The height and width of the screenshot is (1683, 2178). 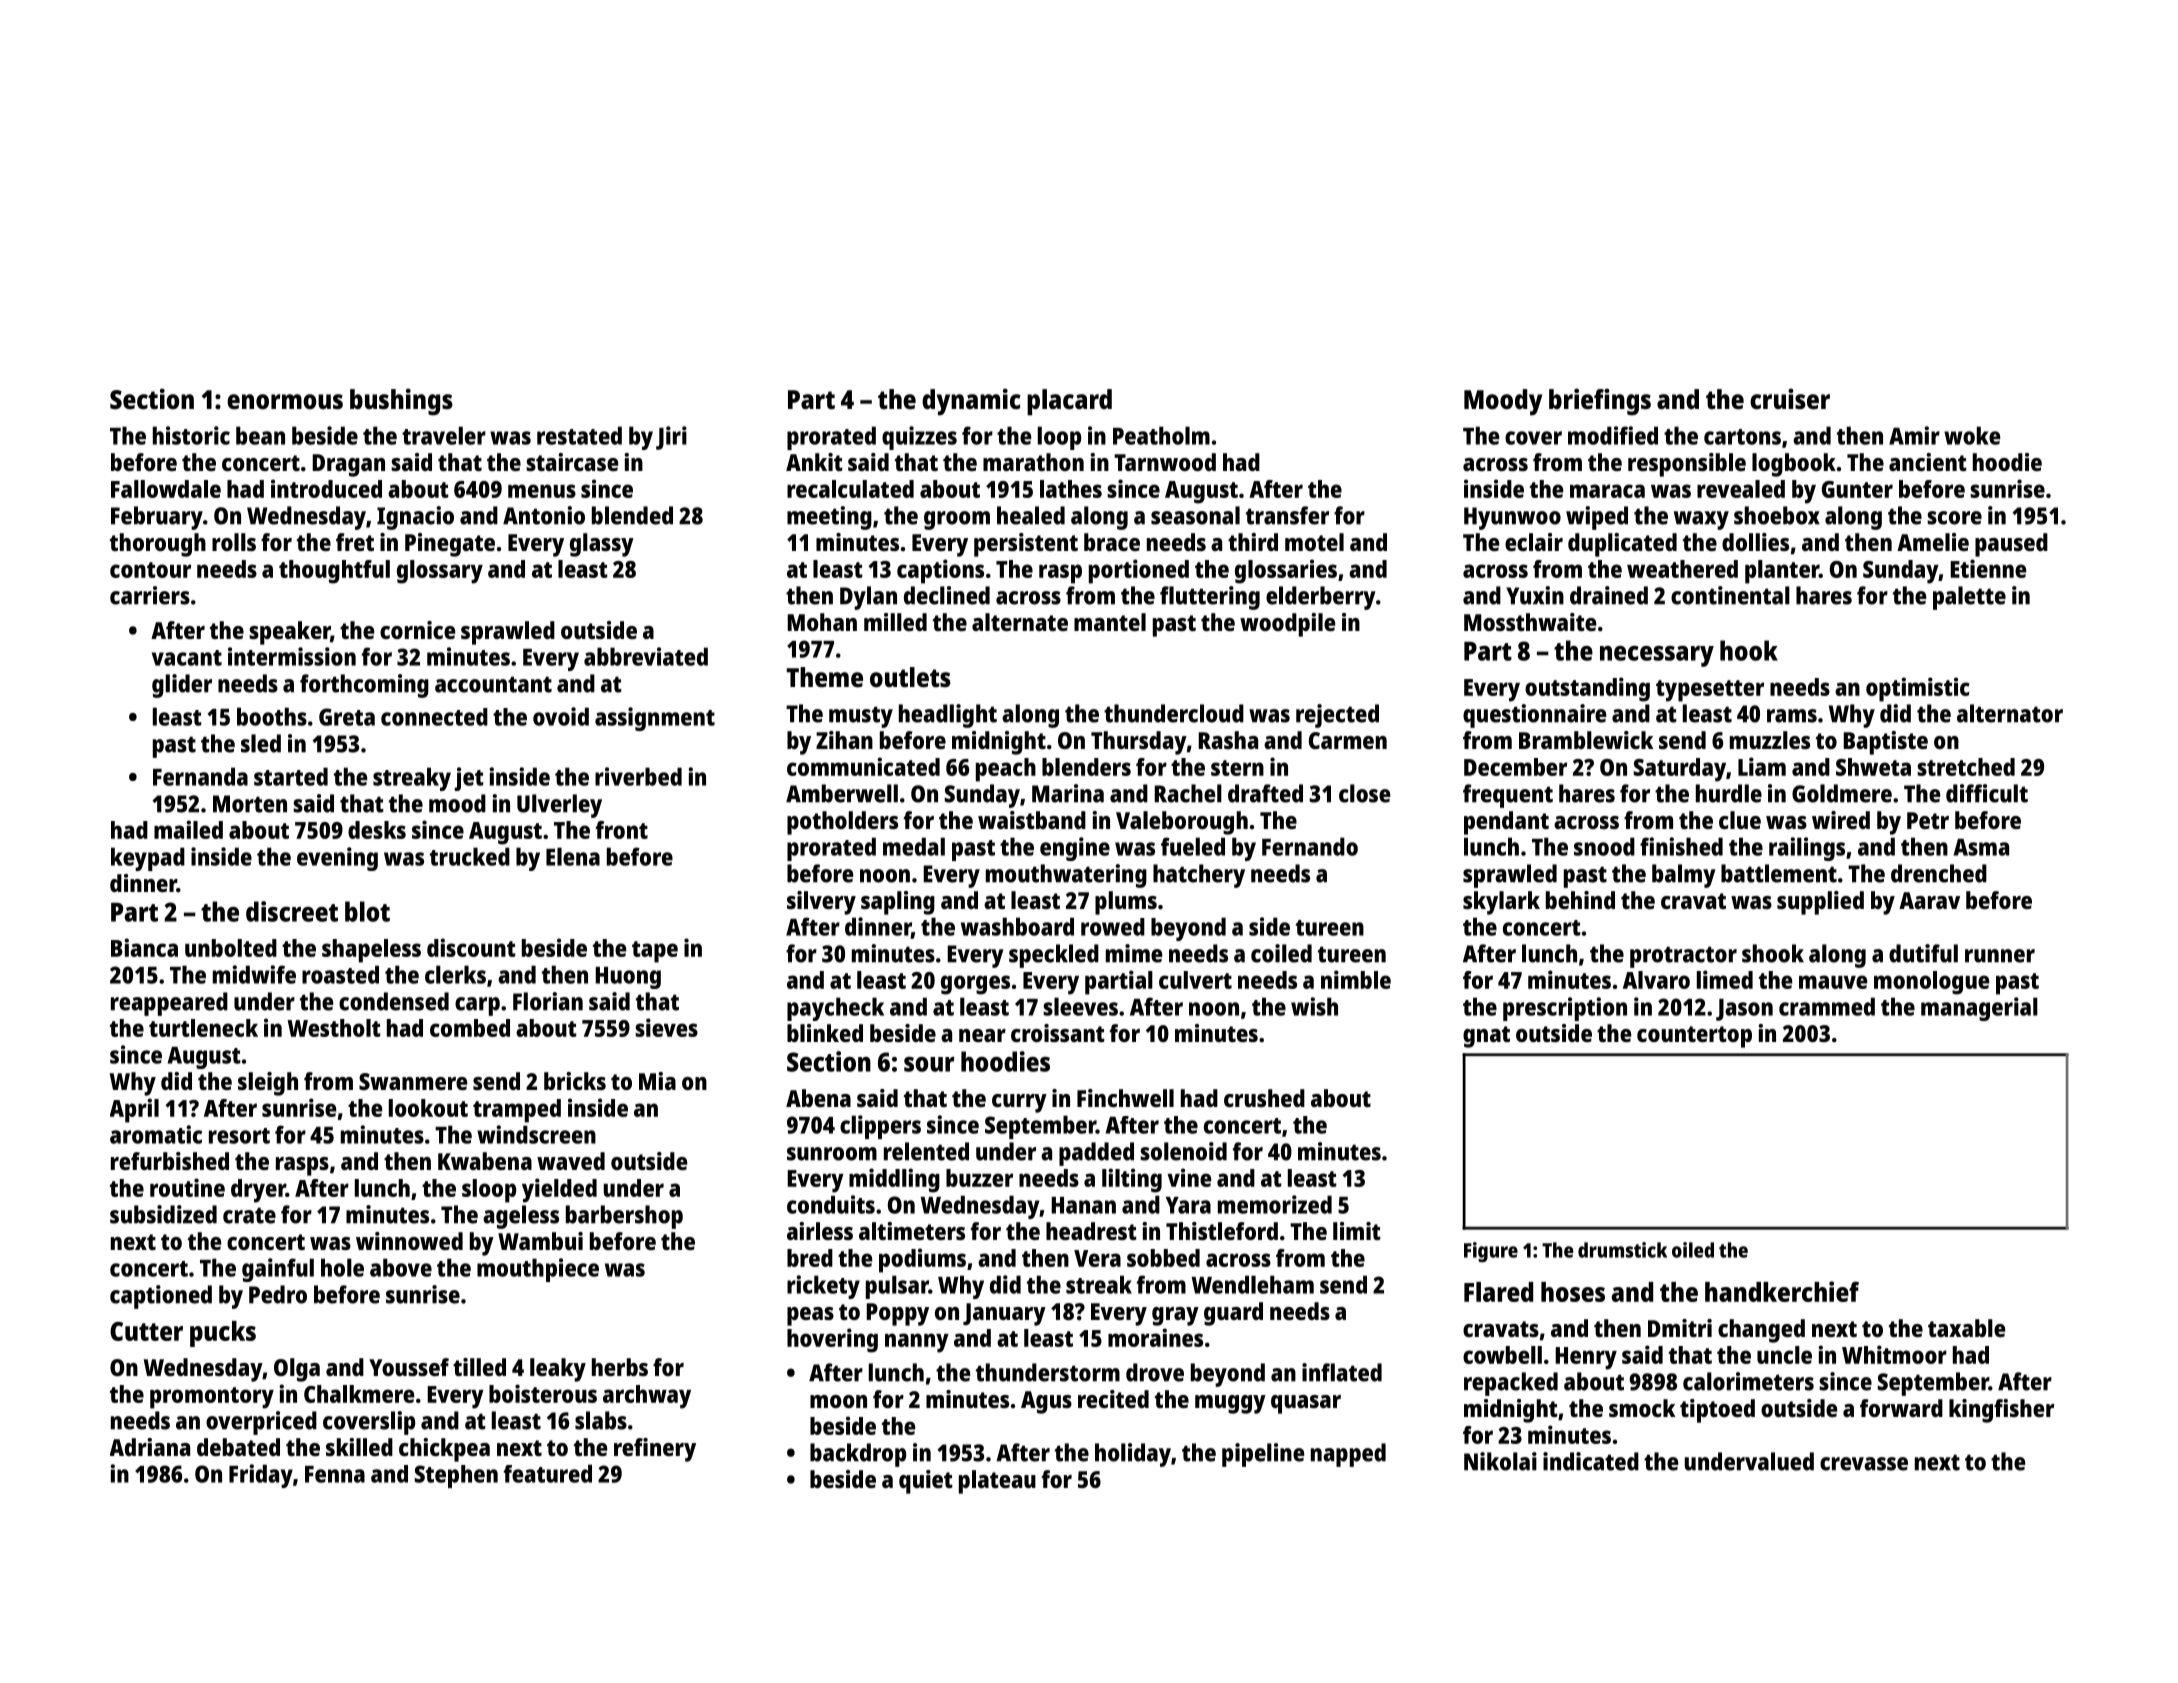 I want to click on quiet, so click(x=926, y=1482).
